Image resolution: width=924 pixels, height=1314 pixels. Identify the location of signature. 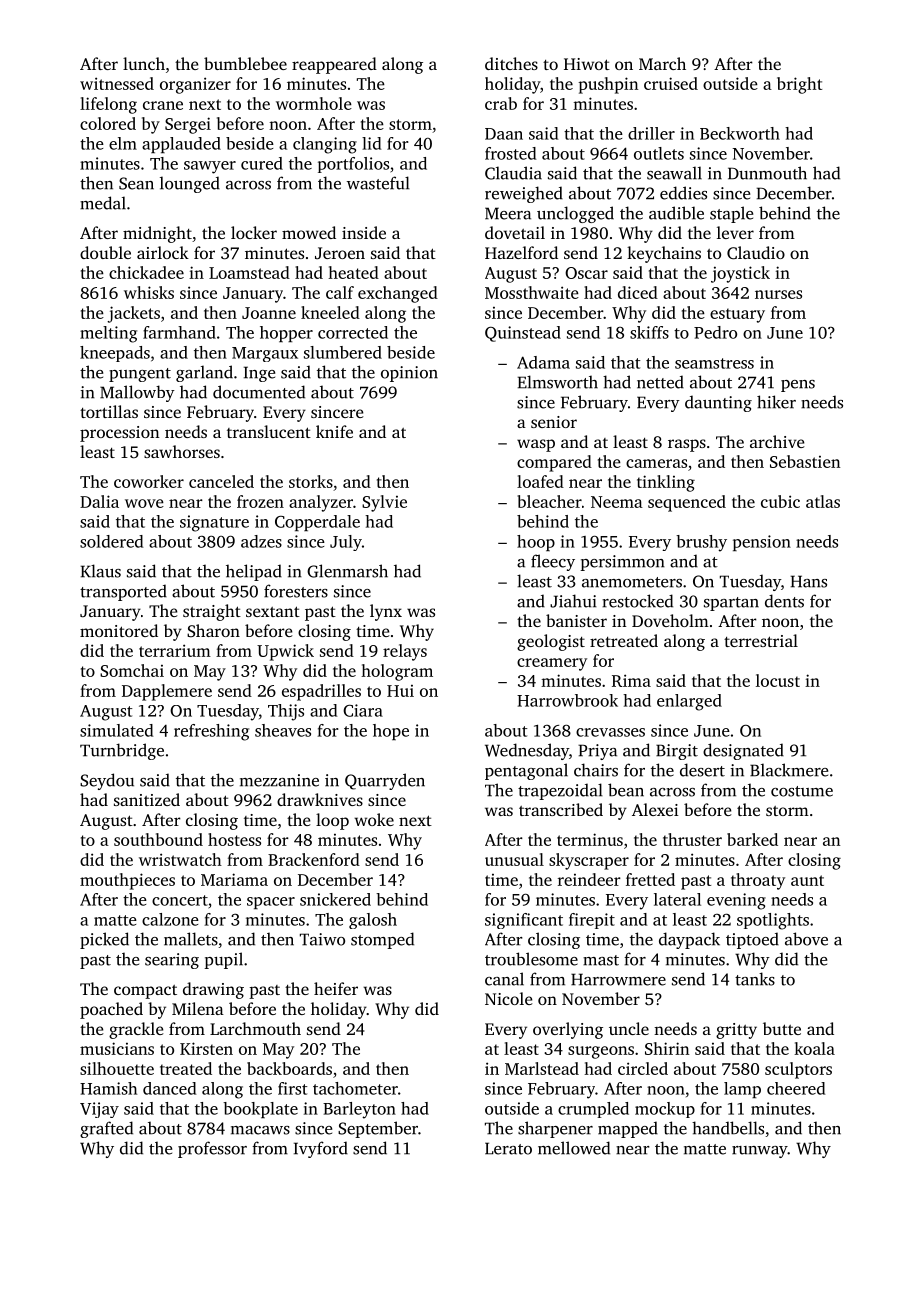
(214, 523).
